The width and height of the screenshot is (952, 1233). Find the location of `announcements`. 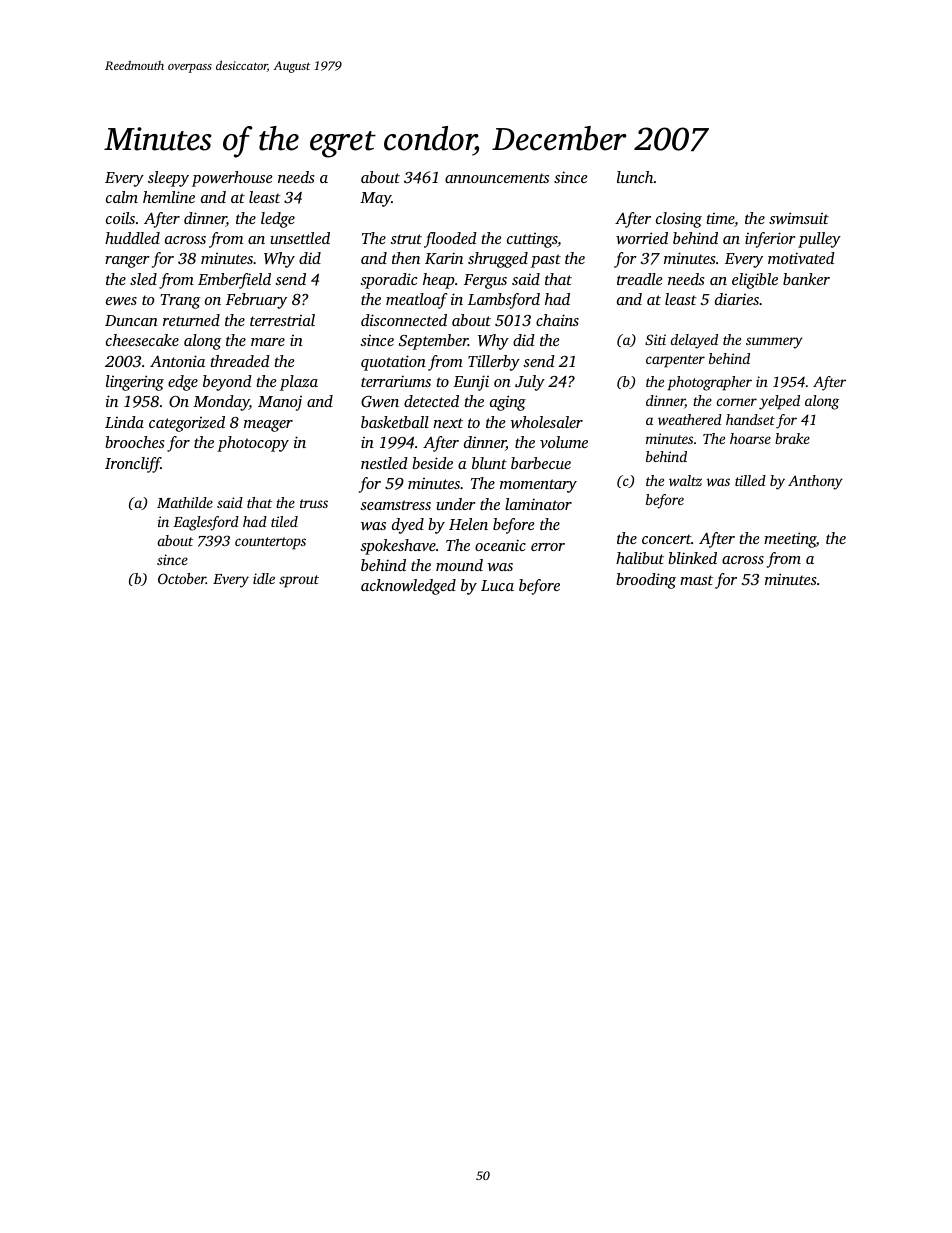

announcements is located at coordinates (497, 178).
